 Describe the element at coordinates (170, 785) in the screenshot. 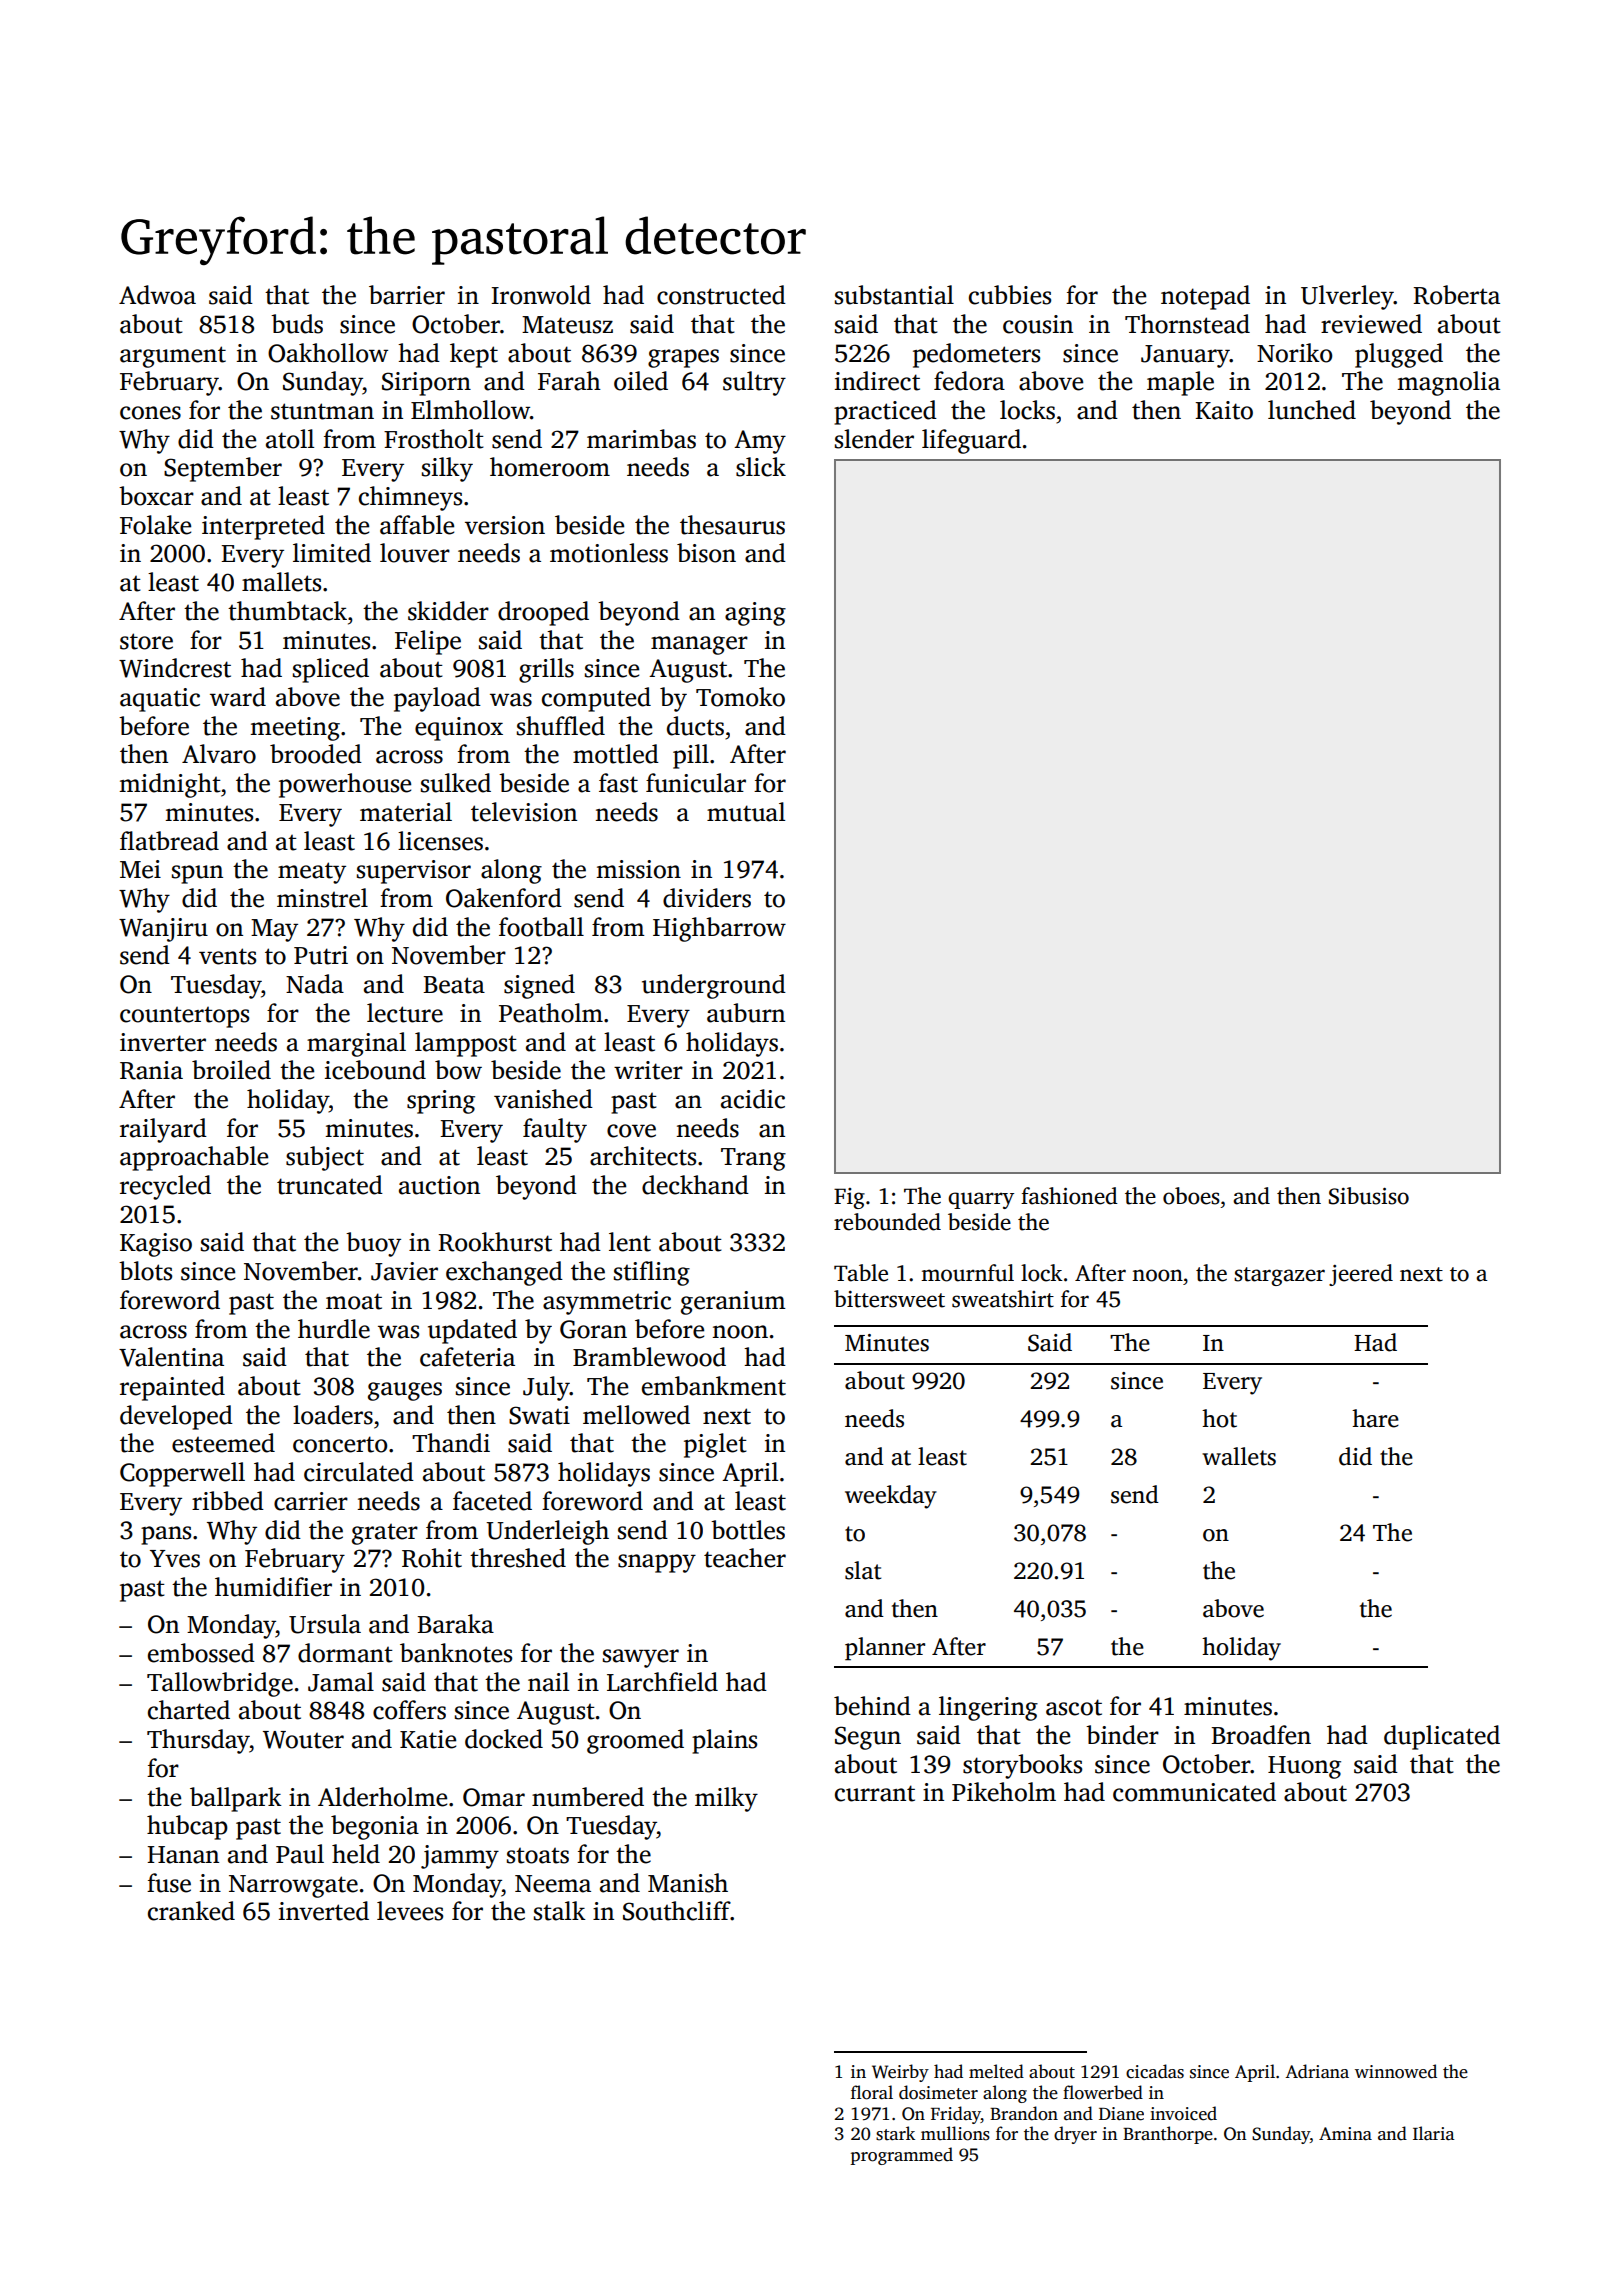

I see `midnight` at that location.
